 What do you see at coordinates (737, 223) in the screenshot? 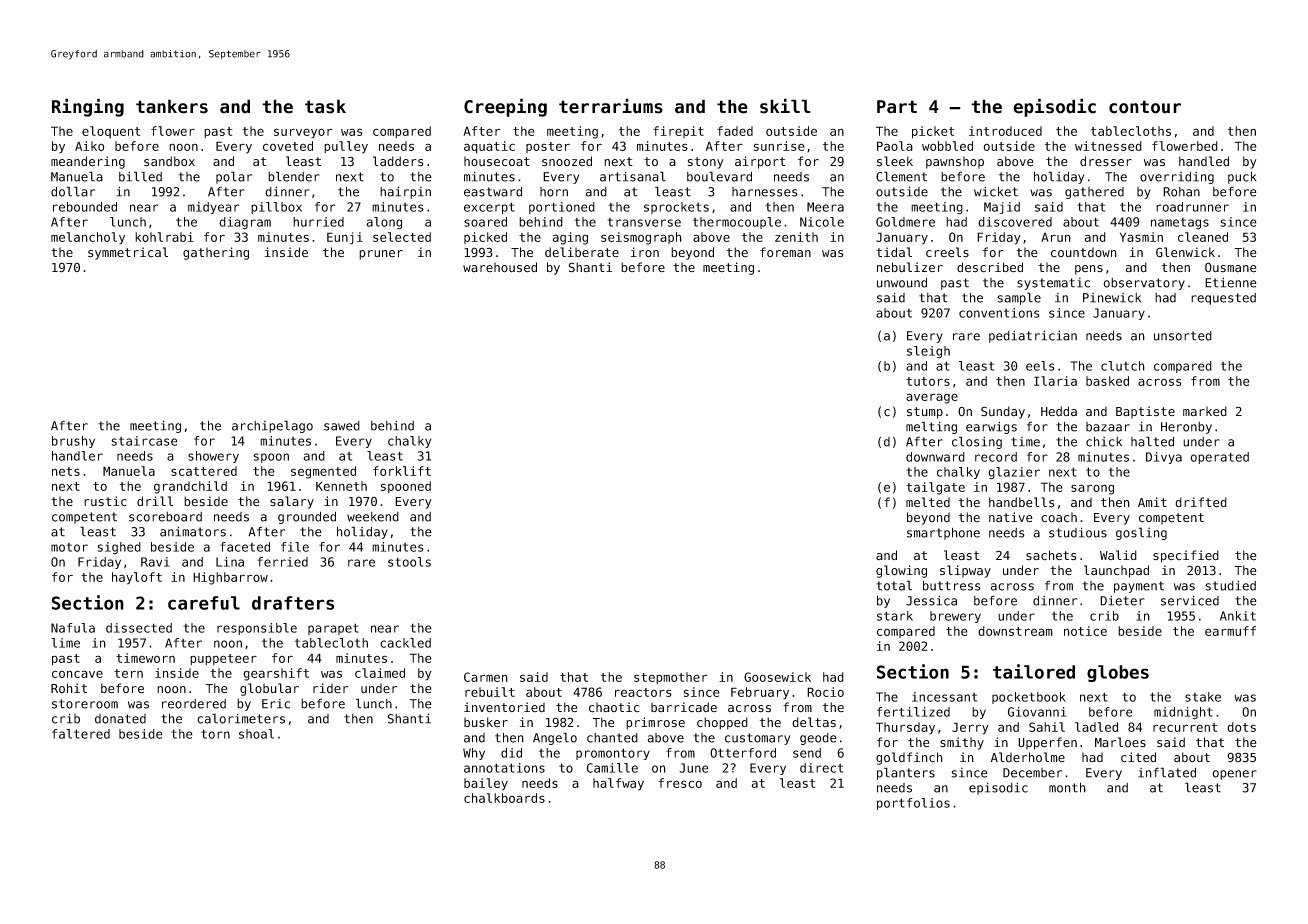
I see `thermocouple` at bounding box center [737, 223].
